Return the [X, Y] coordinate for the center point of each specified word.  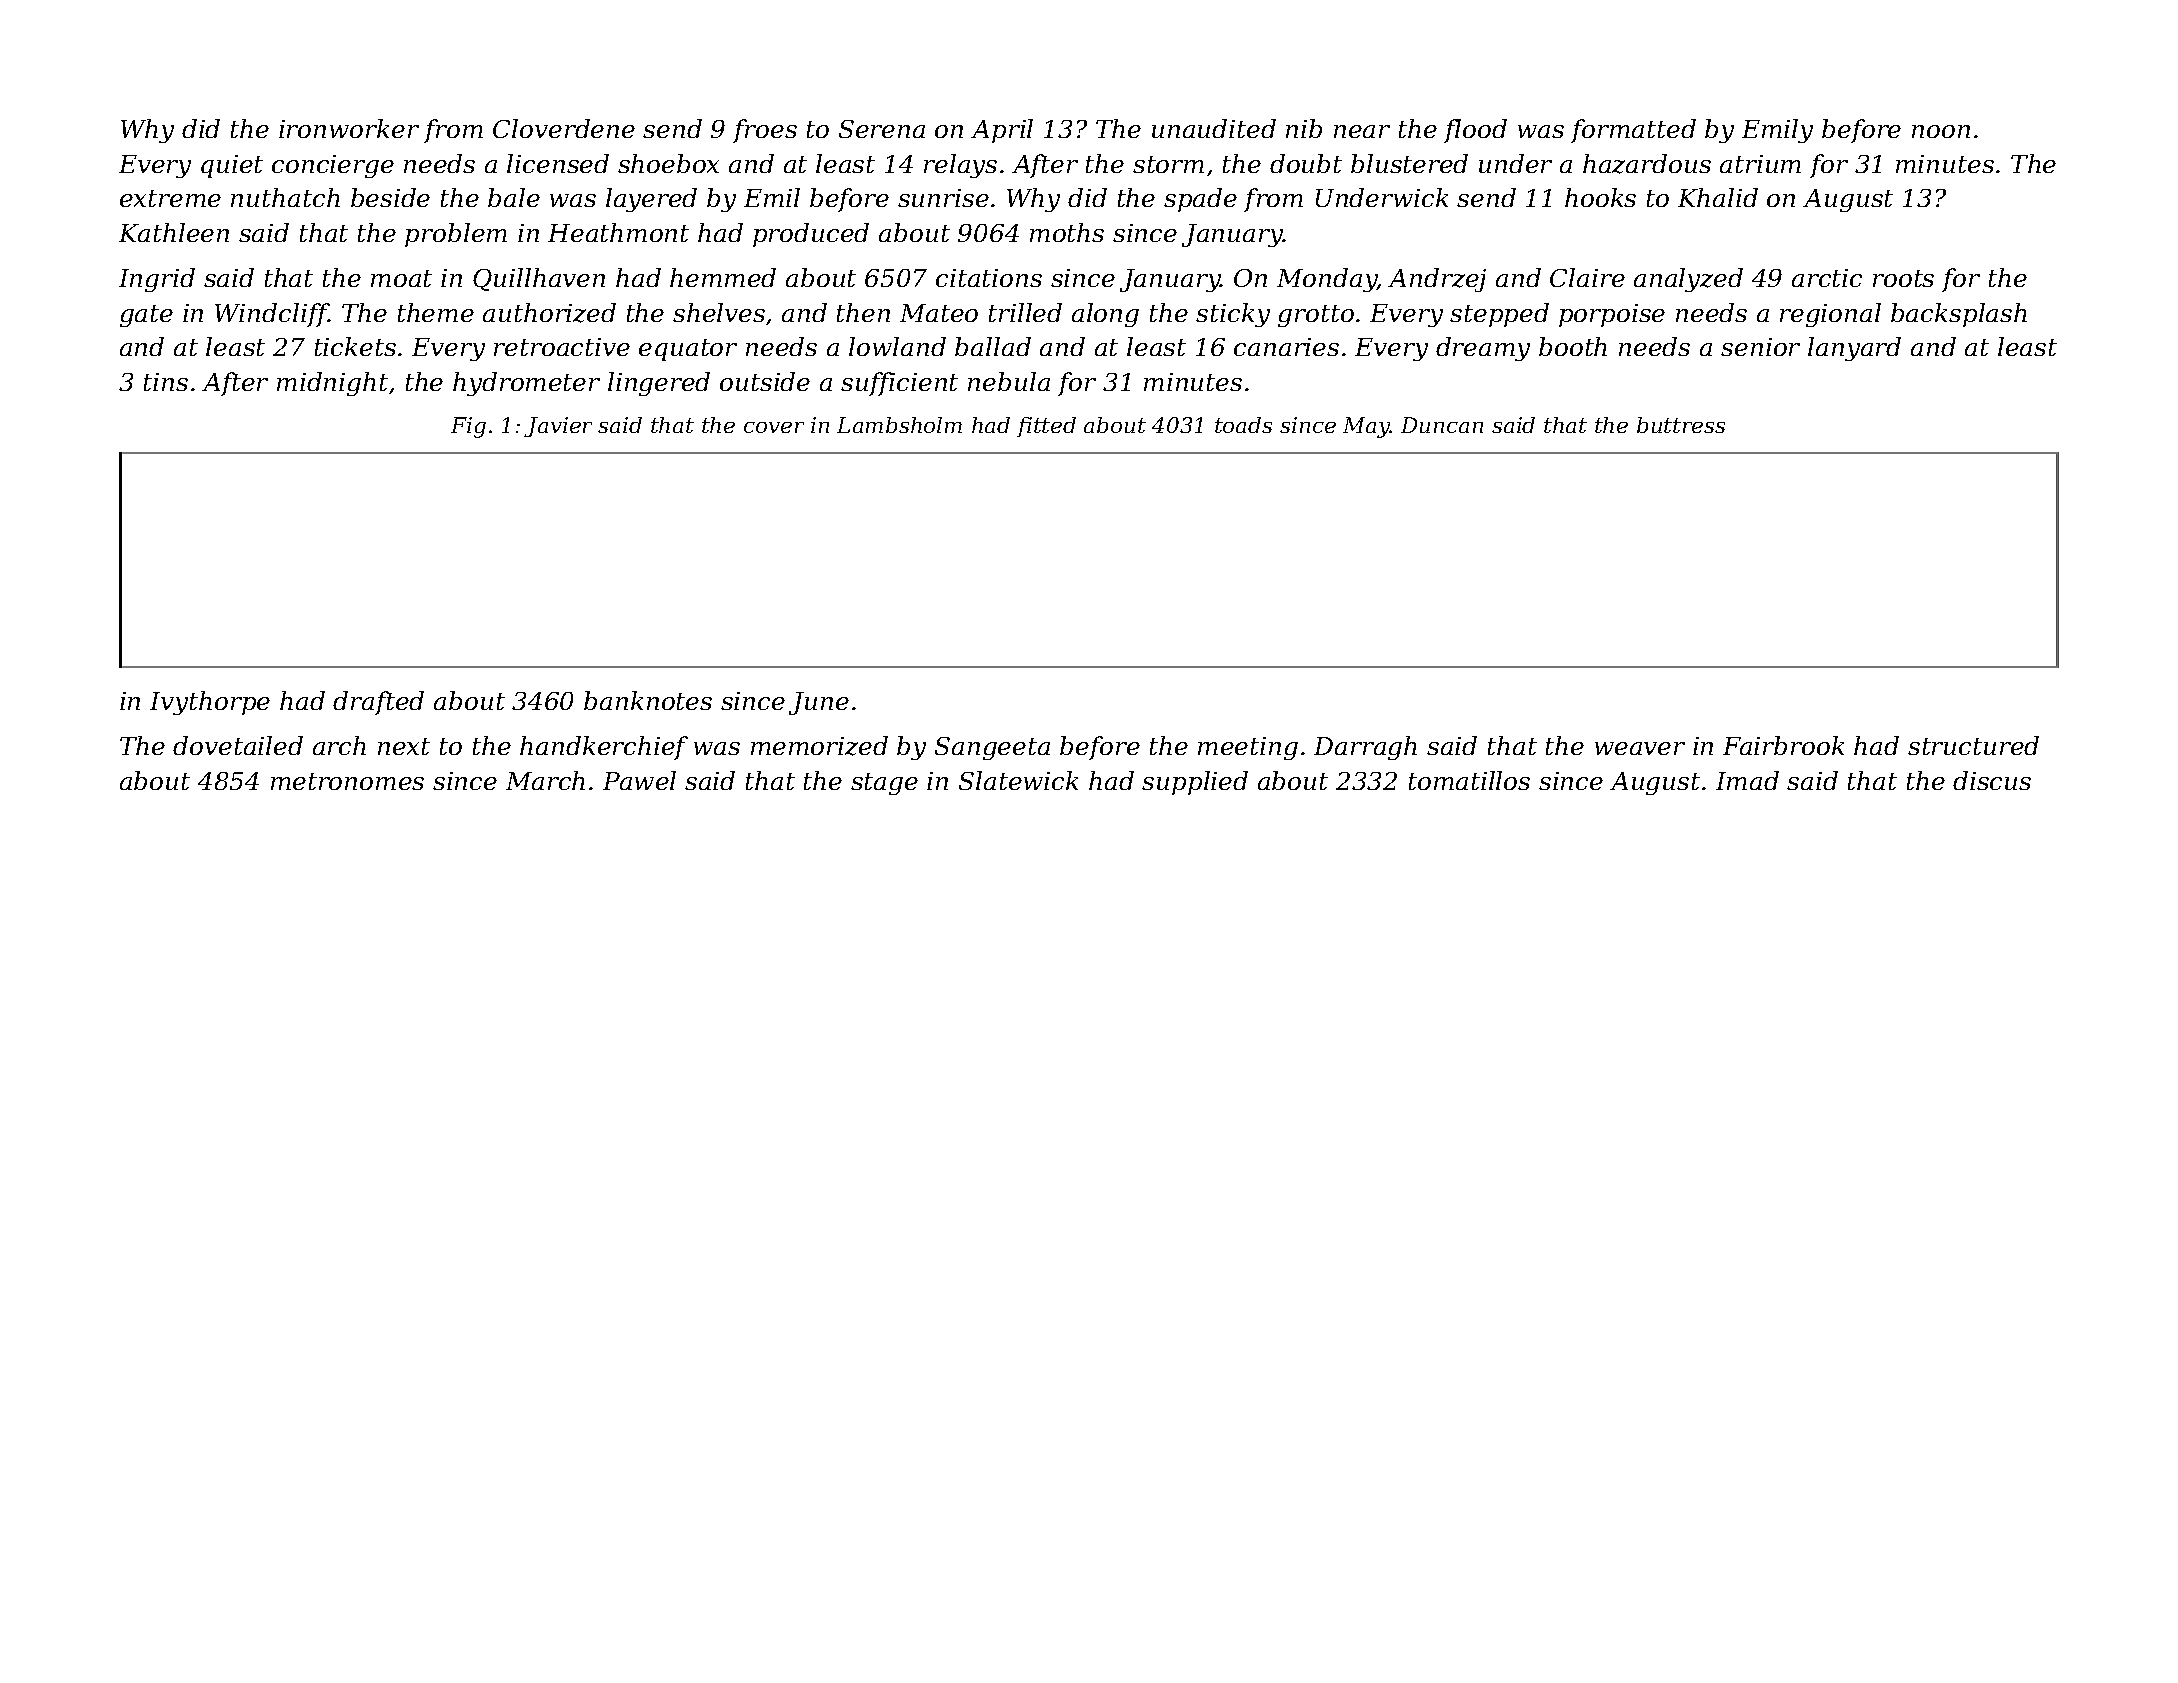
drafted [378, 703]
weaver [1640, 748]
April [1002, 131]
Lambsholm [899, 425]
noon [1941, 131]
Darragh [1365, 748]
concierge [333, 166]
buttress [1681, 425]
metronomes [347, 781]
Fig [468, 427]
